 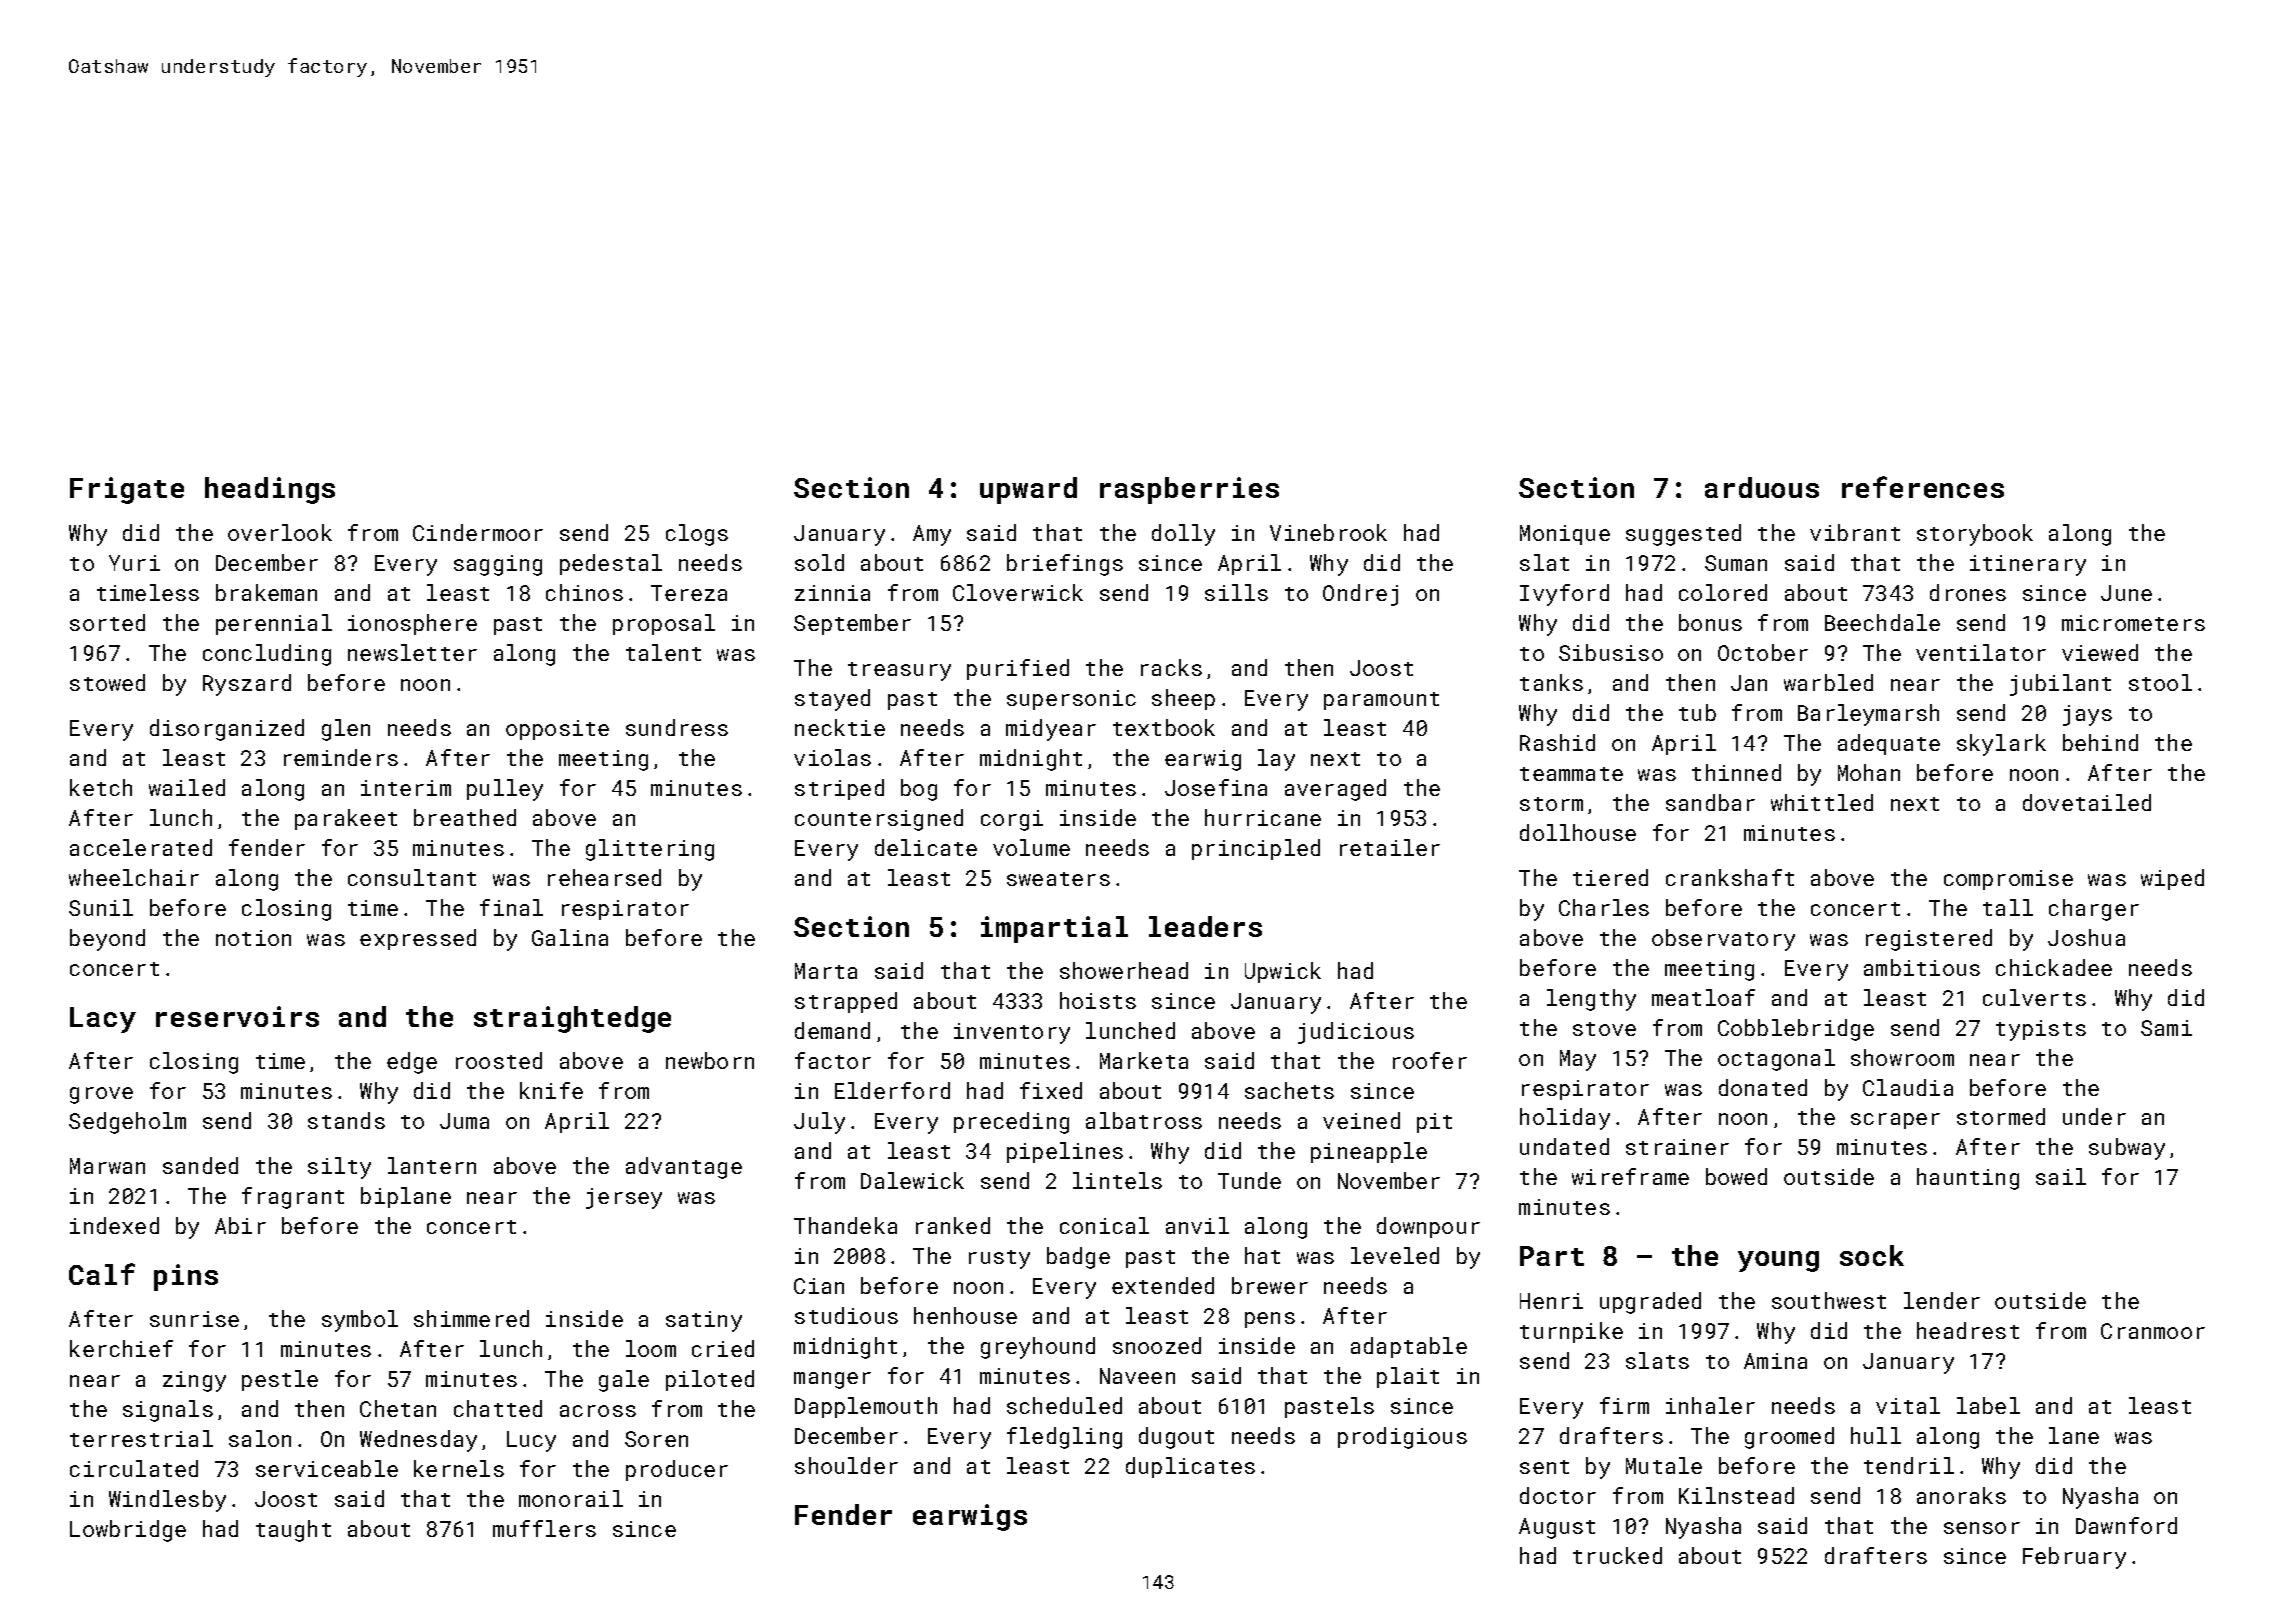 I want to click on sock, so click(x=1872, y=1255).
